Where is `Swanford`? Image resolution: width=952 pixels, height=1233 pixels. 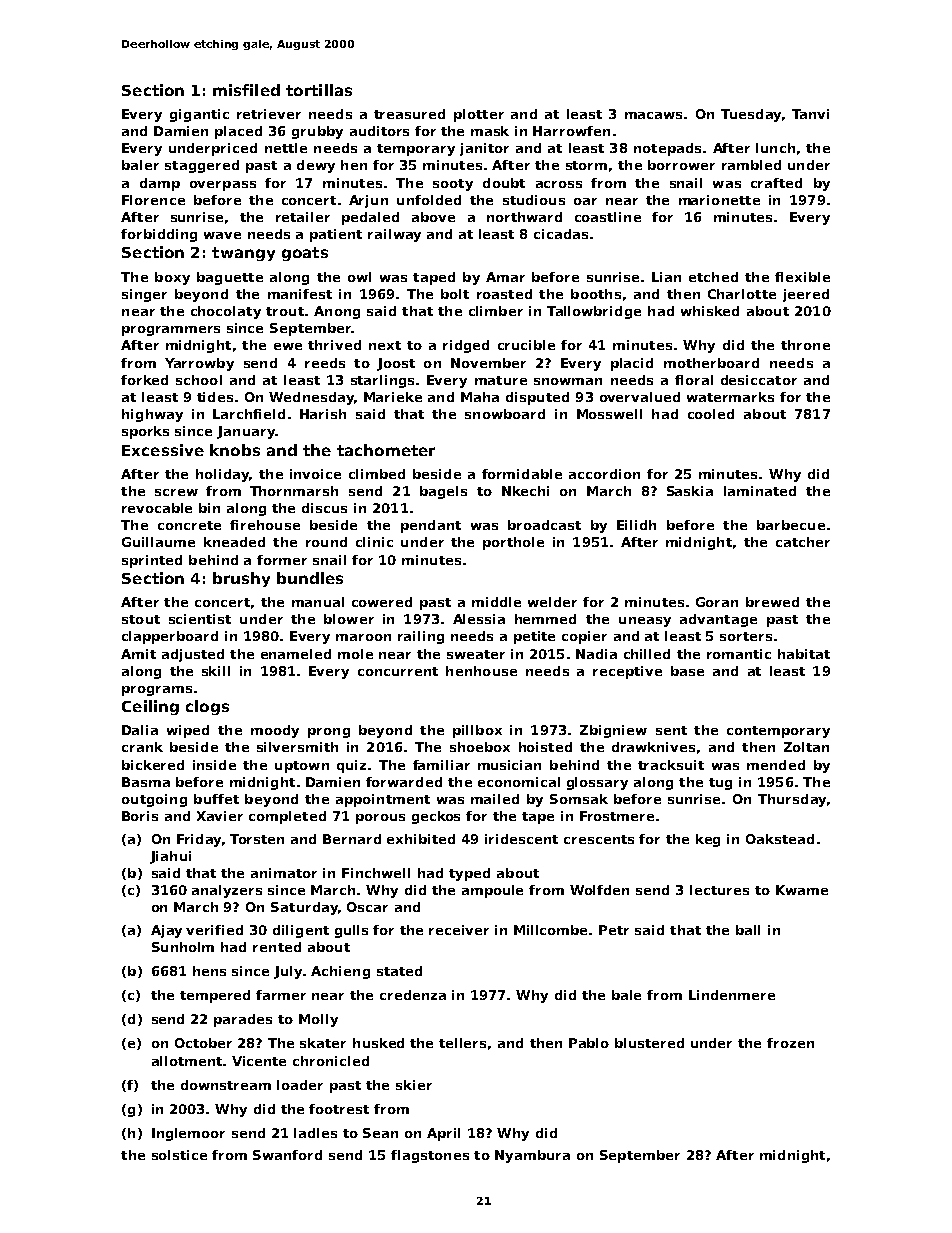
Swanford is located at coordinates (287, 1155).
